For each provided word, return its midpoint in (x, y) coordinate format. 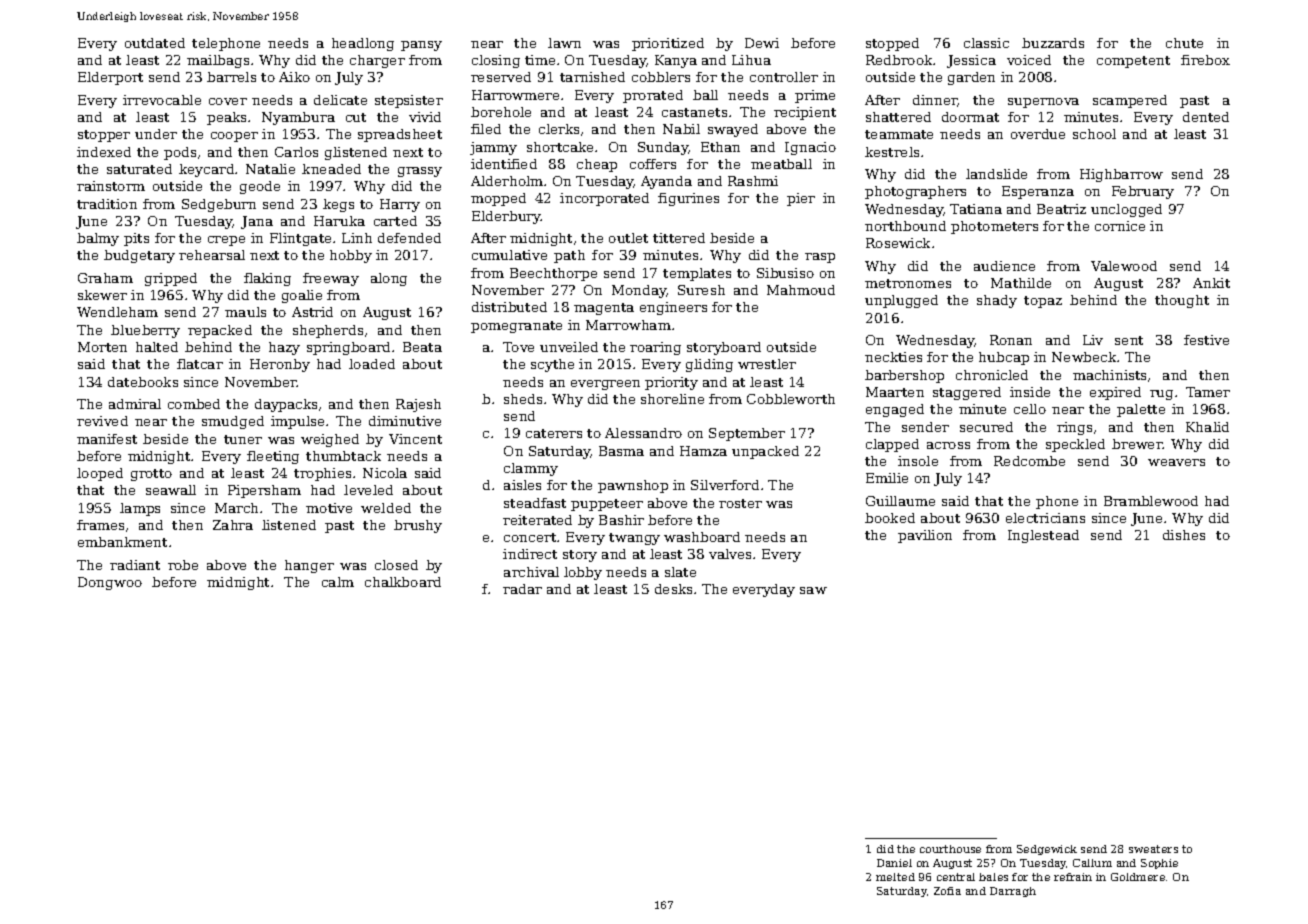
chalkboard (403, 582)
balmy (98, 239)
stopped (892, 44)
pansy (421, 46)
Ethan (720, 147)
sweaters (1153, 849)
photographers (915, 192)
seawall (171, 490)
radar (522, 589)
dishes (1184, 535)
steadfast (535, 503)
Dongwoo (110, 583)
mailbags (218, 61)
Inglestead (1043, 536)
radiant (135, 565)
